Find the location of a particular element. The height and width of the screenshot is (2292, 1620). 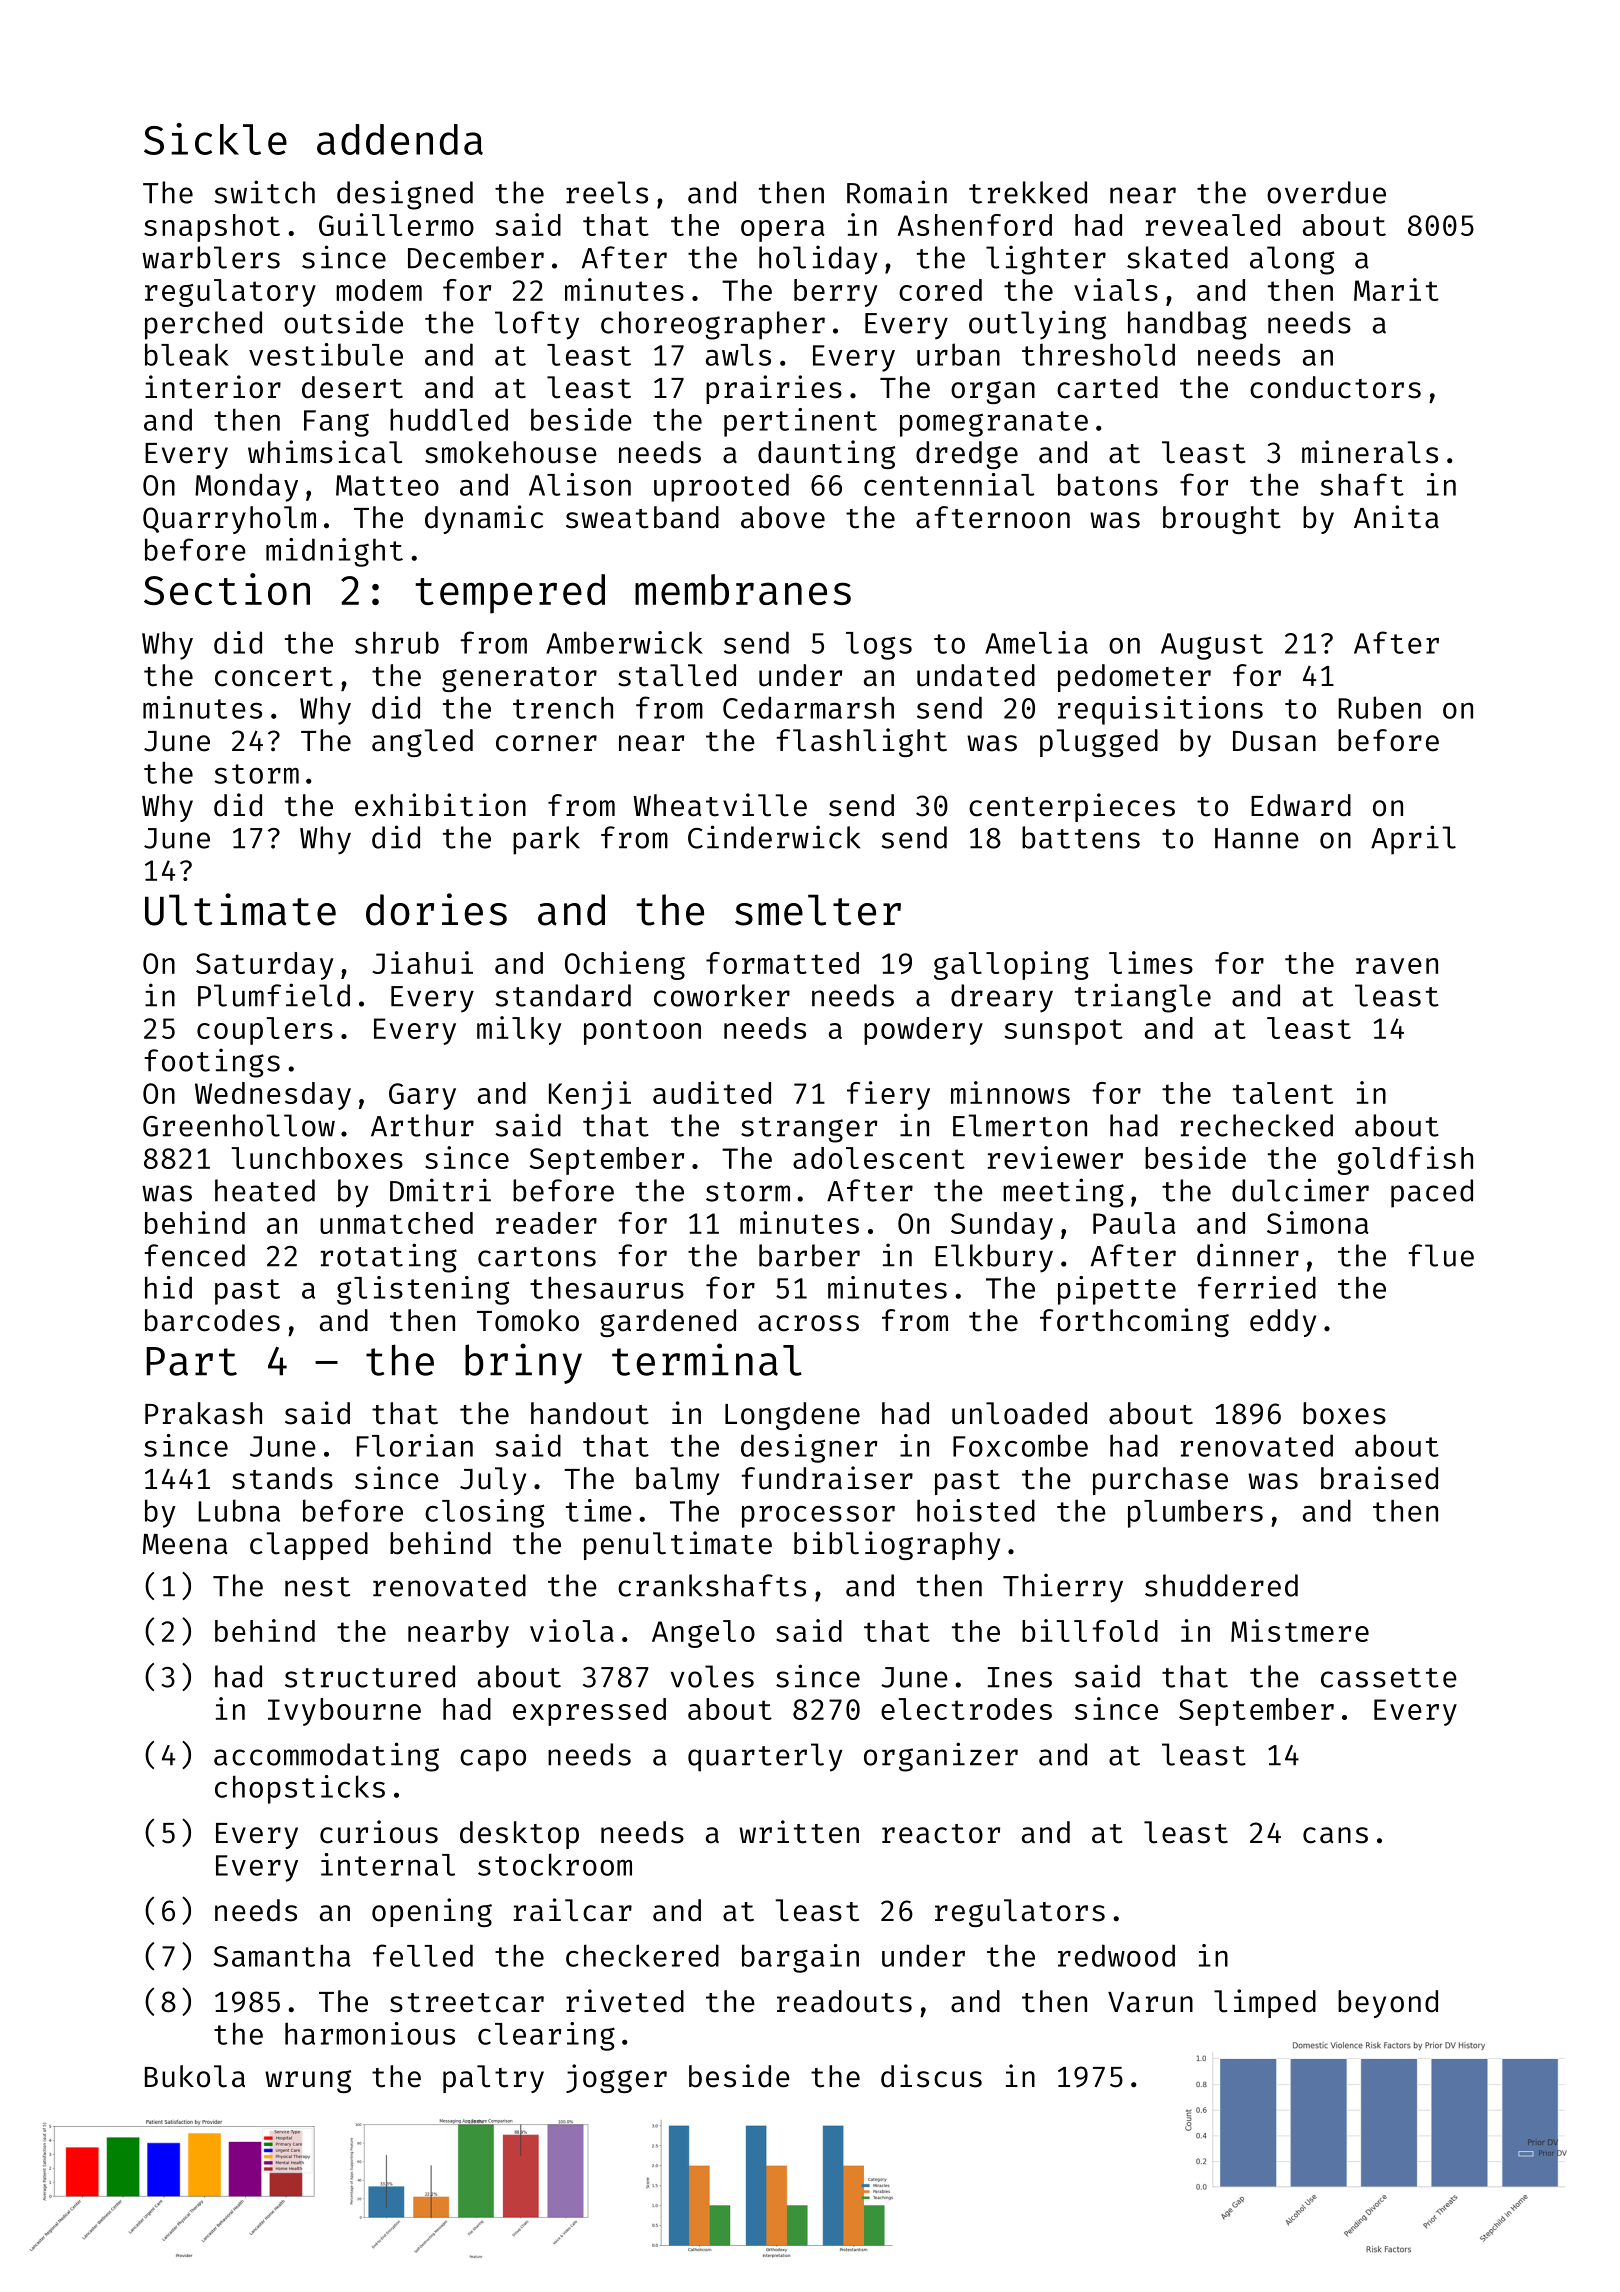

Ashenford is located at coordinates (975, 225).
